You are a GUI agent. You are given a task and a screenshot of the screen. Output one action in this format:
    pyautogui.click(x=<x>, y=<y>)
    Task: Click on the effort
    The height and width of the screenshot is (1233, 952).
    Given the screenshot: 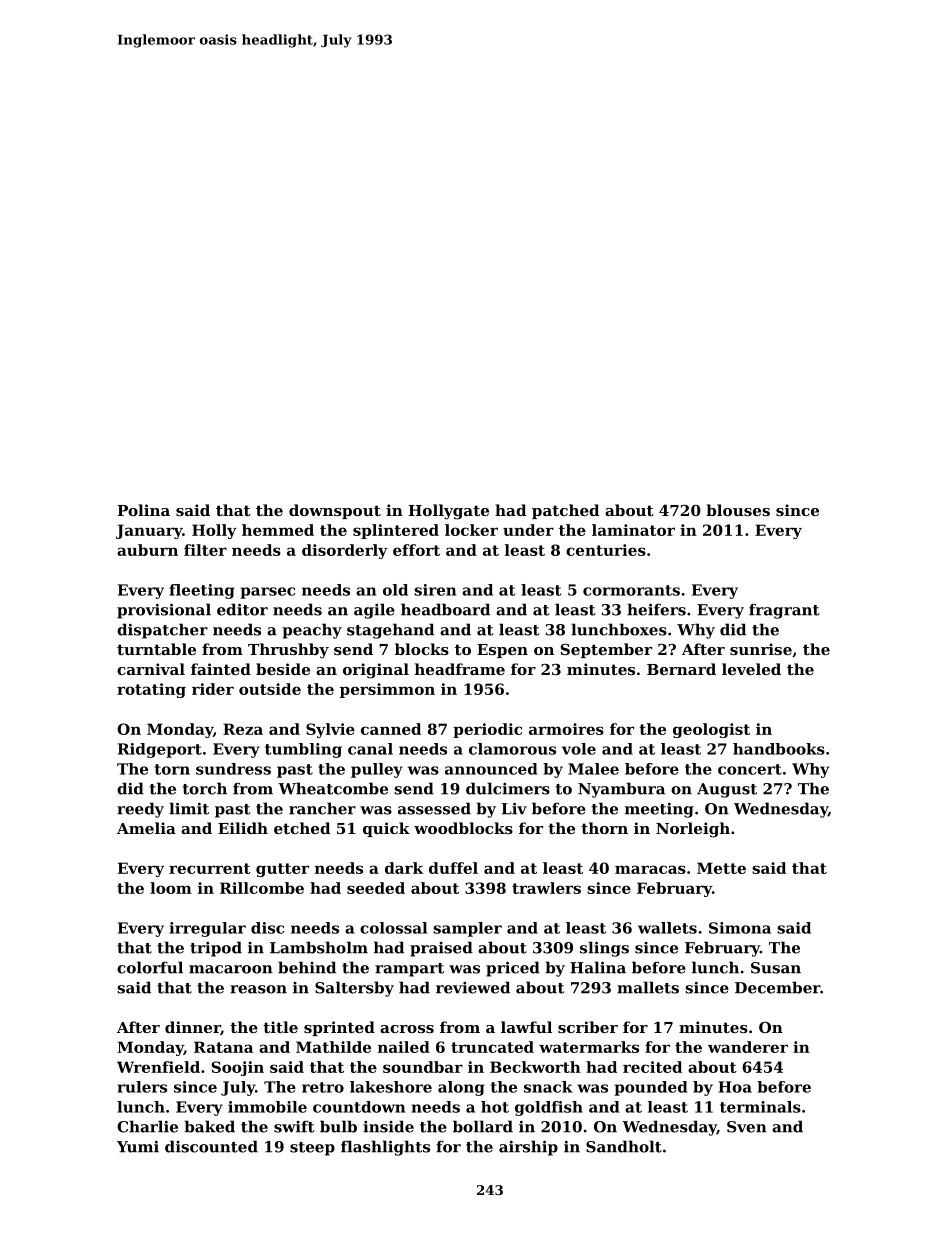 What is the action you would take?
    pyautogui.click(x=416, y=550)
